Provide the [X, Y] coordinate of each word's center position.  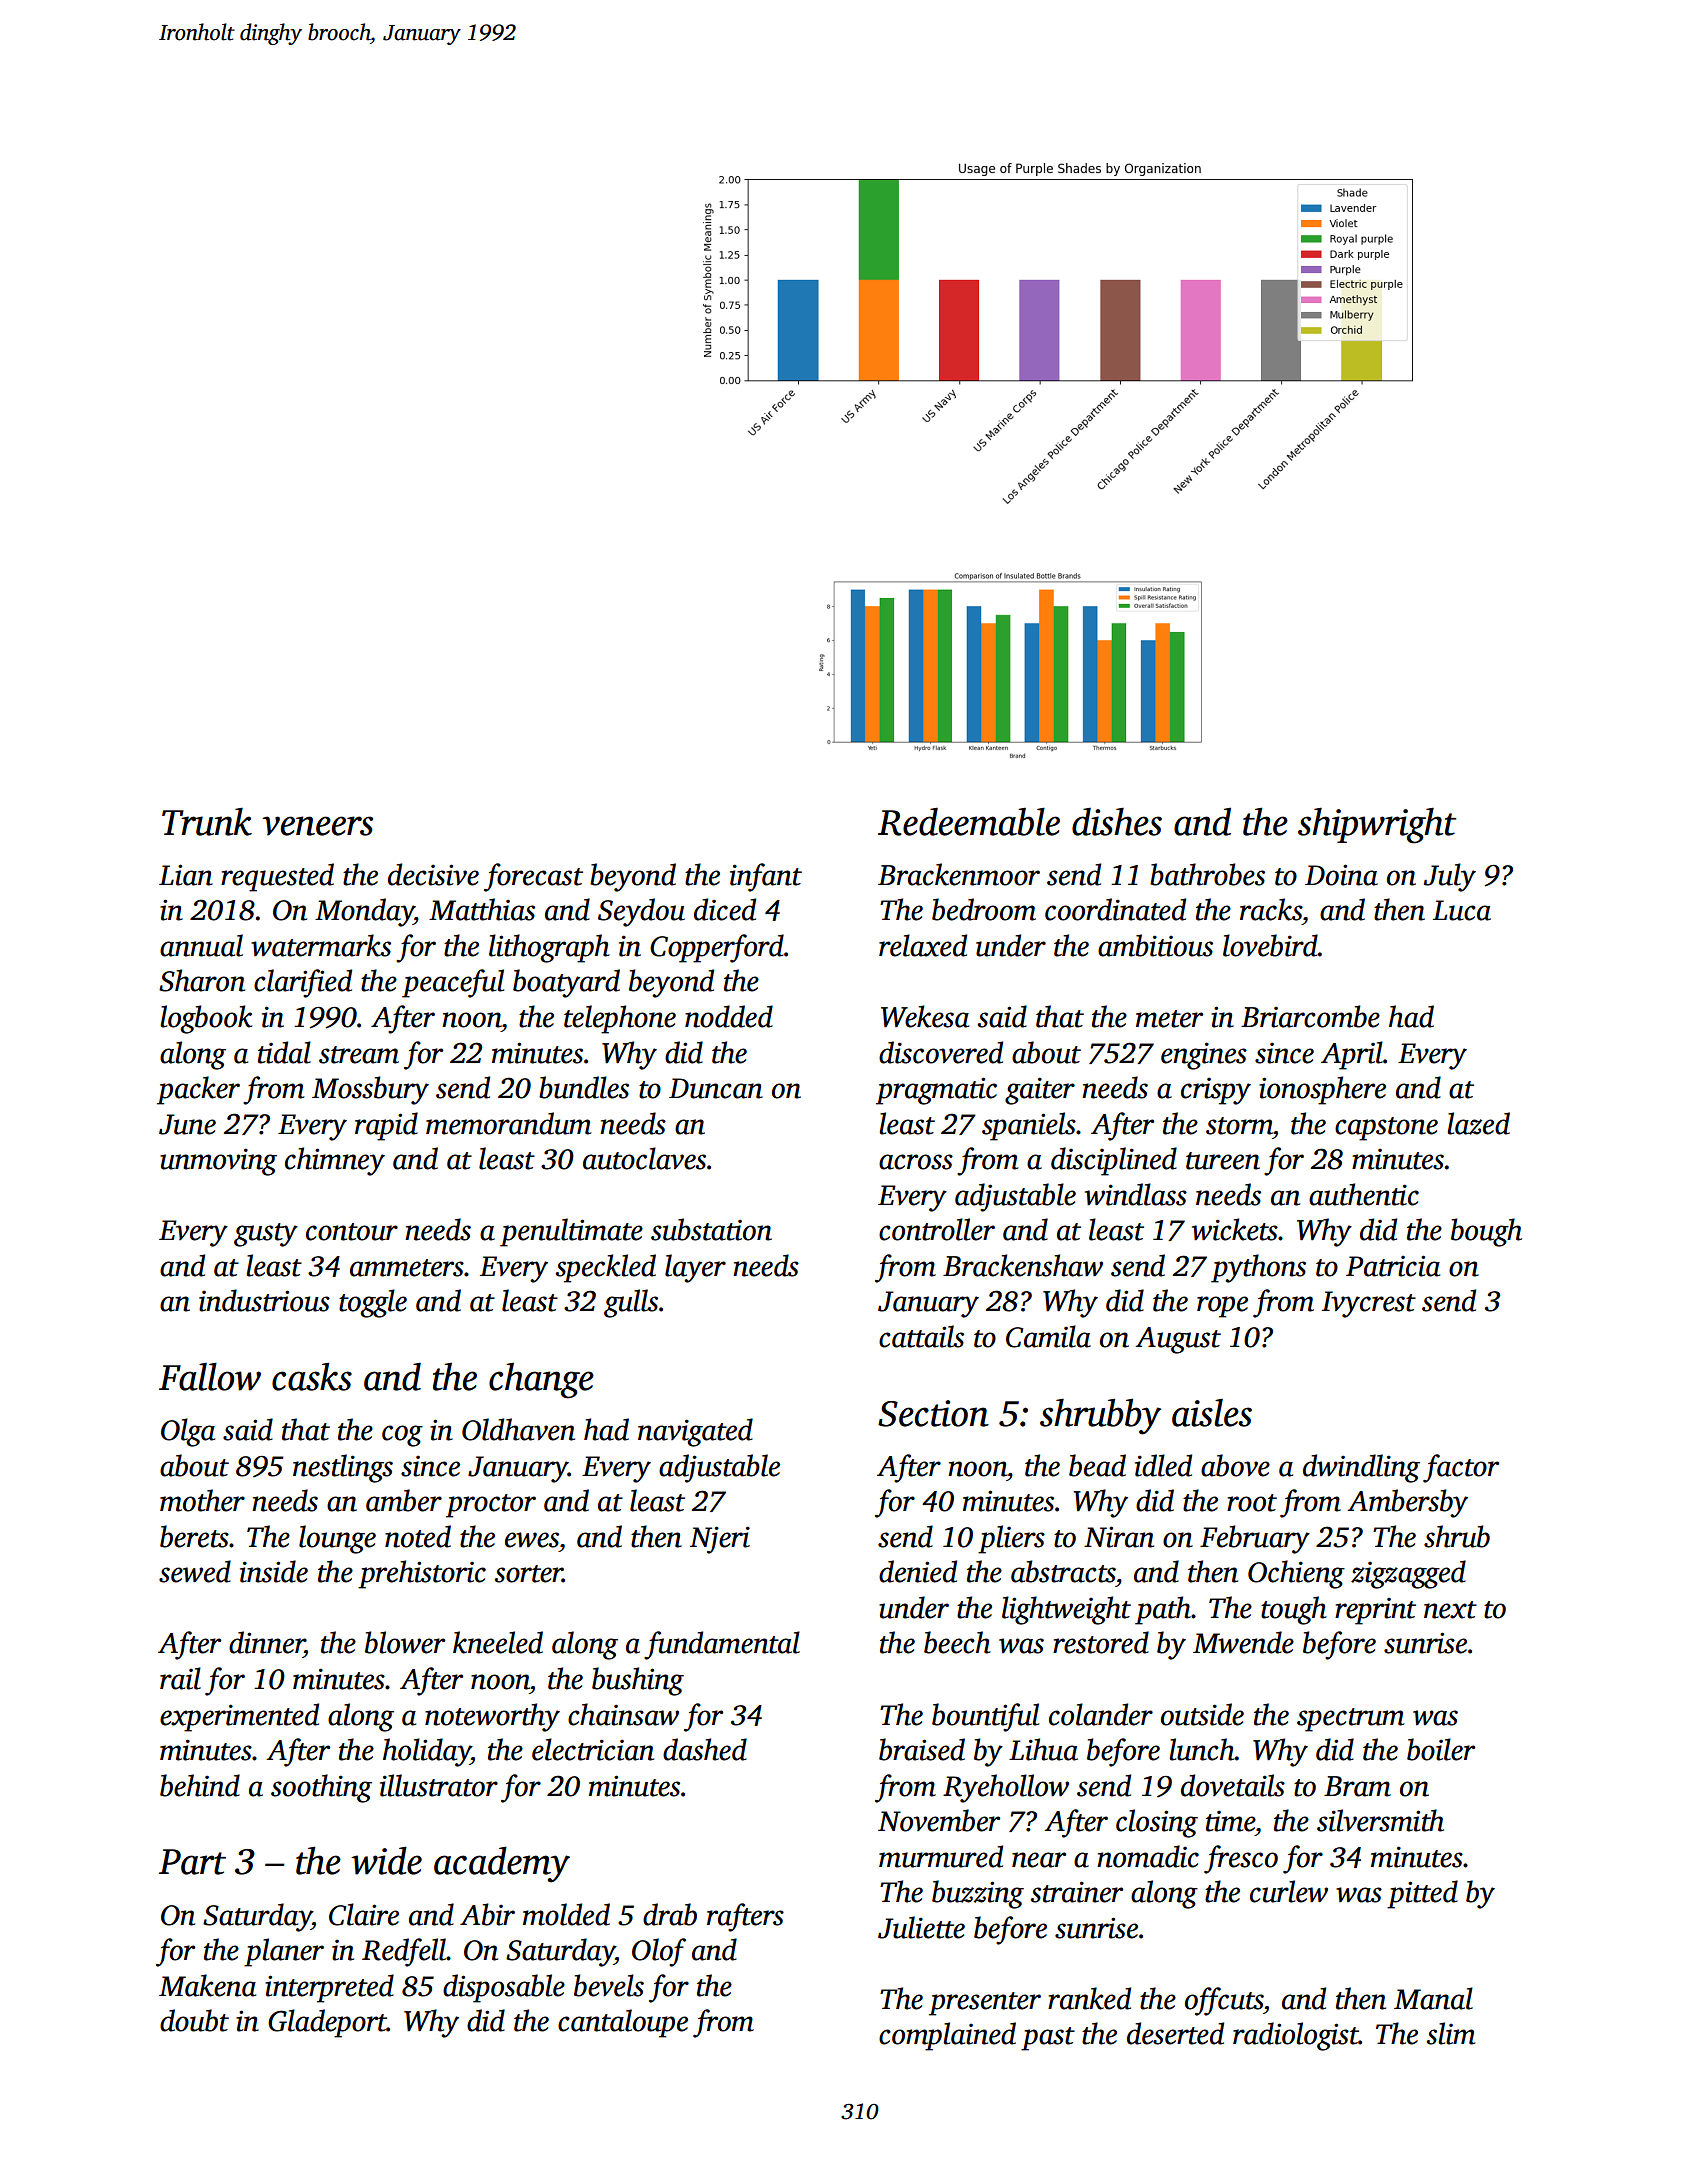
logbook [206, 1019]
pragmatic [936, 1091]
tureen [1223, 1161]
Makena [207, 1985]
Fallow [210, 1376]
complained [947, 2036]
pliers [1011, 1539]
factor [1461, 1468]
